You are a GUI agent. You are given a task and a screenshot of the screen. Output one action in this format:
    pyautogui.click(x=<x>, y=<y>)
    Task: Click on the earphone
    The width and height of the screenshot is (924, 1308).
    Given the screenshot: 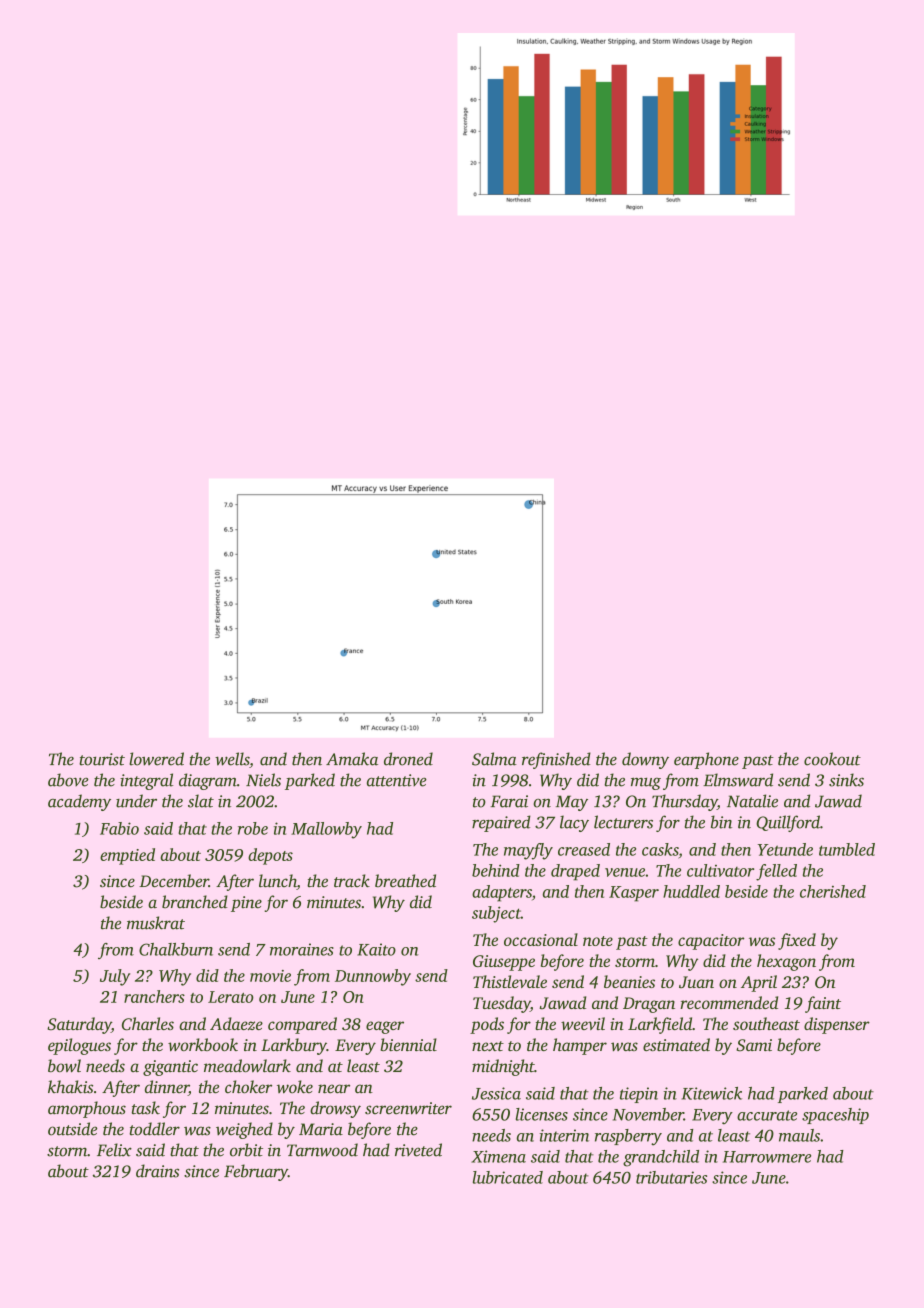 What is the action you would take?
    pyautogui.click(x=706, y=760)
